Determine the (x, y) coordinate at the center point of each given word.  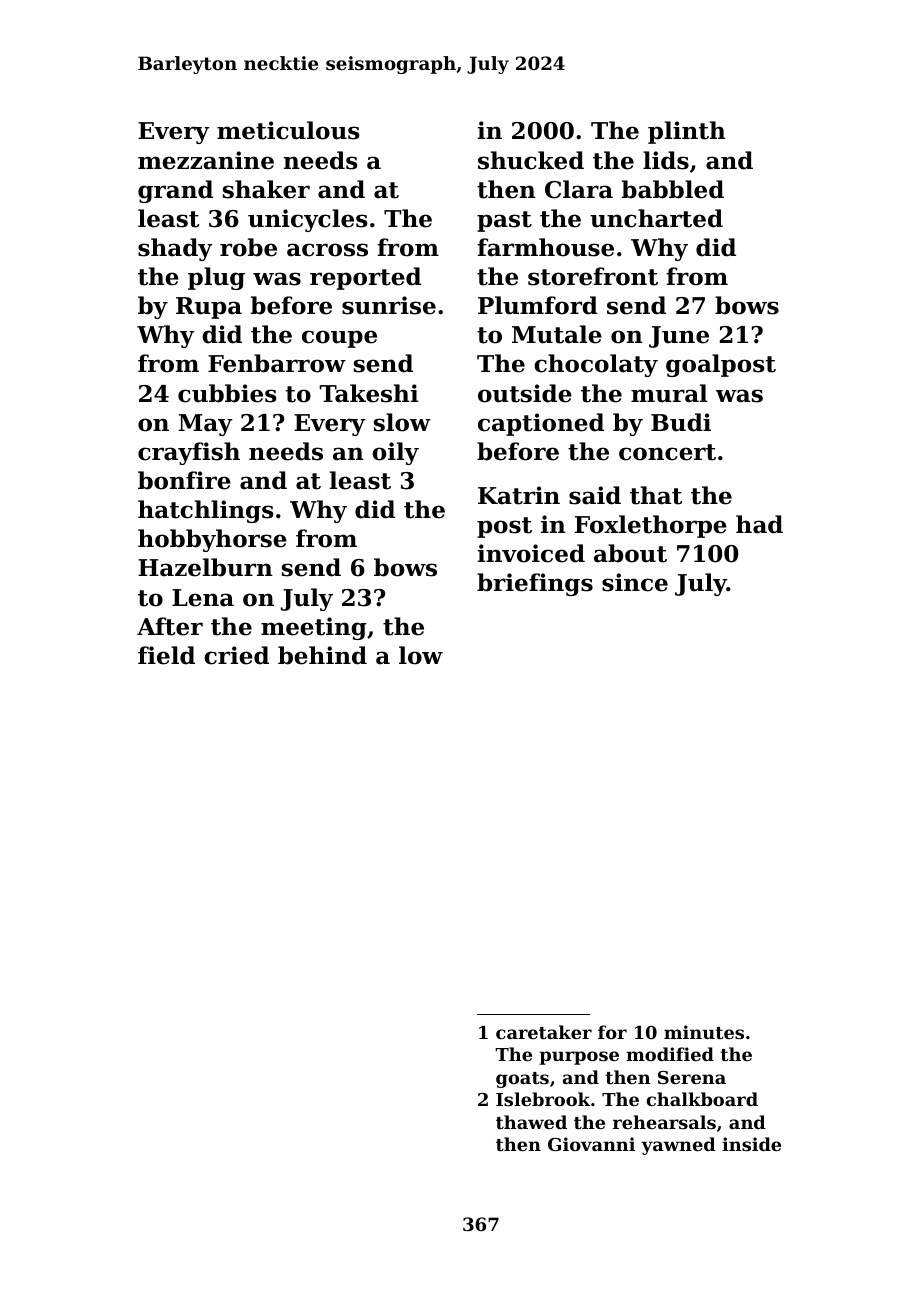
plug (216, 278)
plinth (687, 132)
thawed (531, 1122)
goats (522, 1080)
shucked (531, 160)
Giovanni (591, 1144)
